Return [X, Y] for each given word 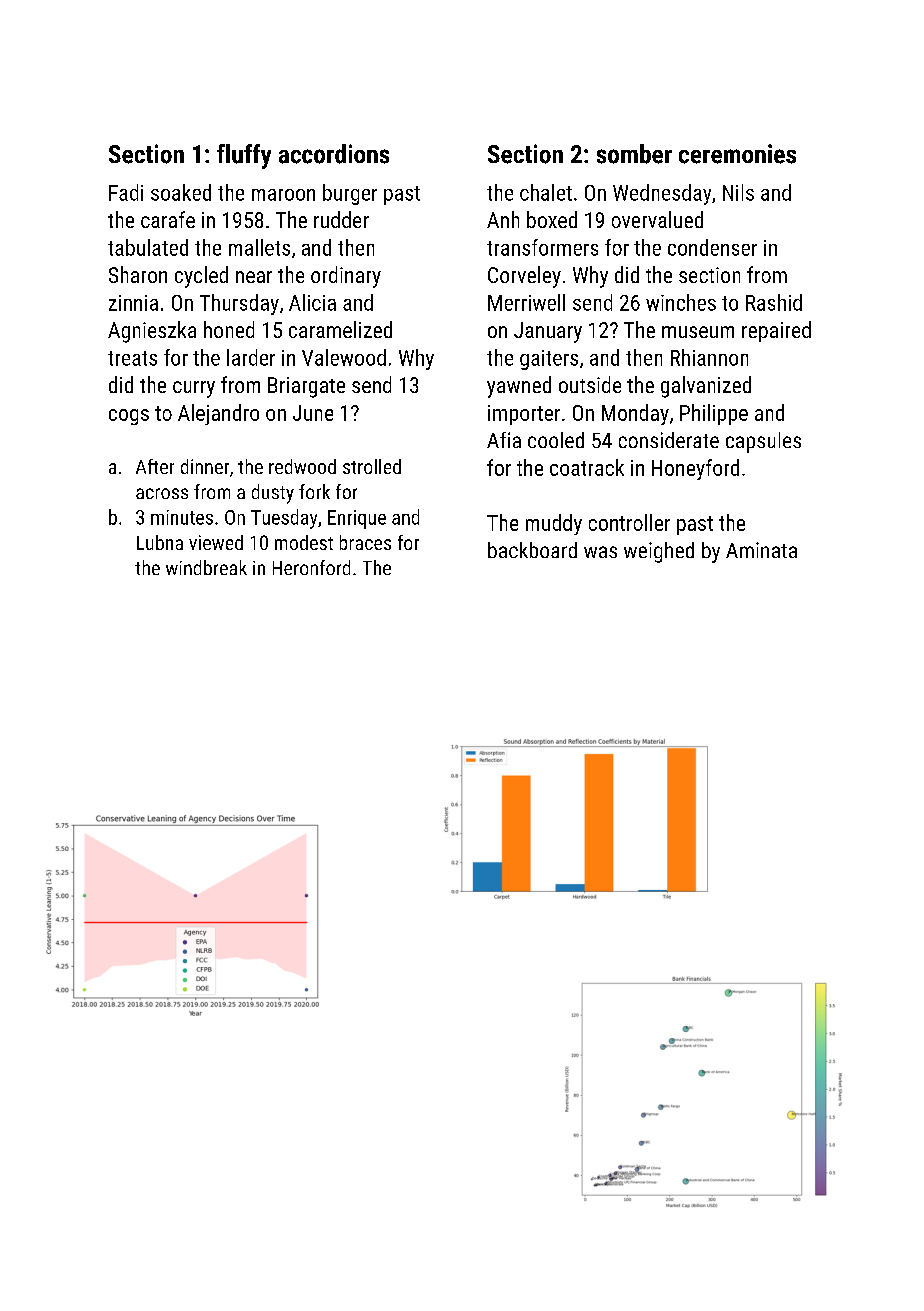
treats [132, 358]
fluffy [244, 156]
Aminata [761, 550]
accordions [334, 154]
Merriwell [526, 302]
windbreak [206, 567]
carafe [168, 219]
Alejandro [218, 414]
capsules [763, 442]
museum [698, 332]
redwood [302, 466]
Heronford [311, 567]
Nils [738, 192]
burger [350, 194]
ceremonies [737, 154]
